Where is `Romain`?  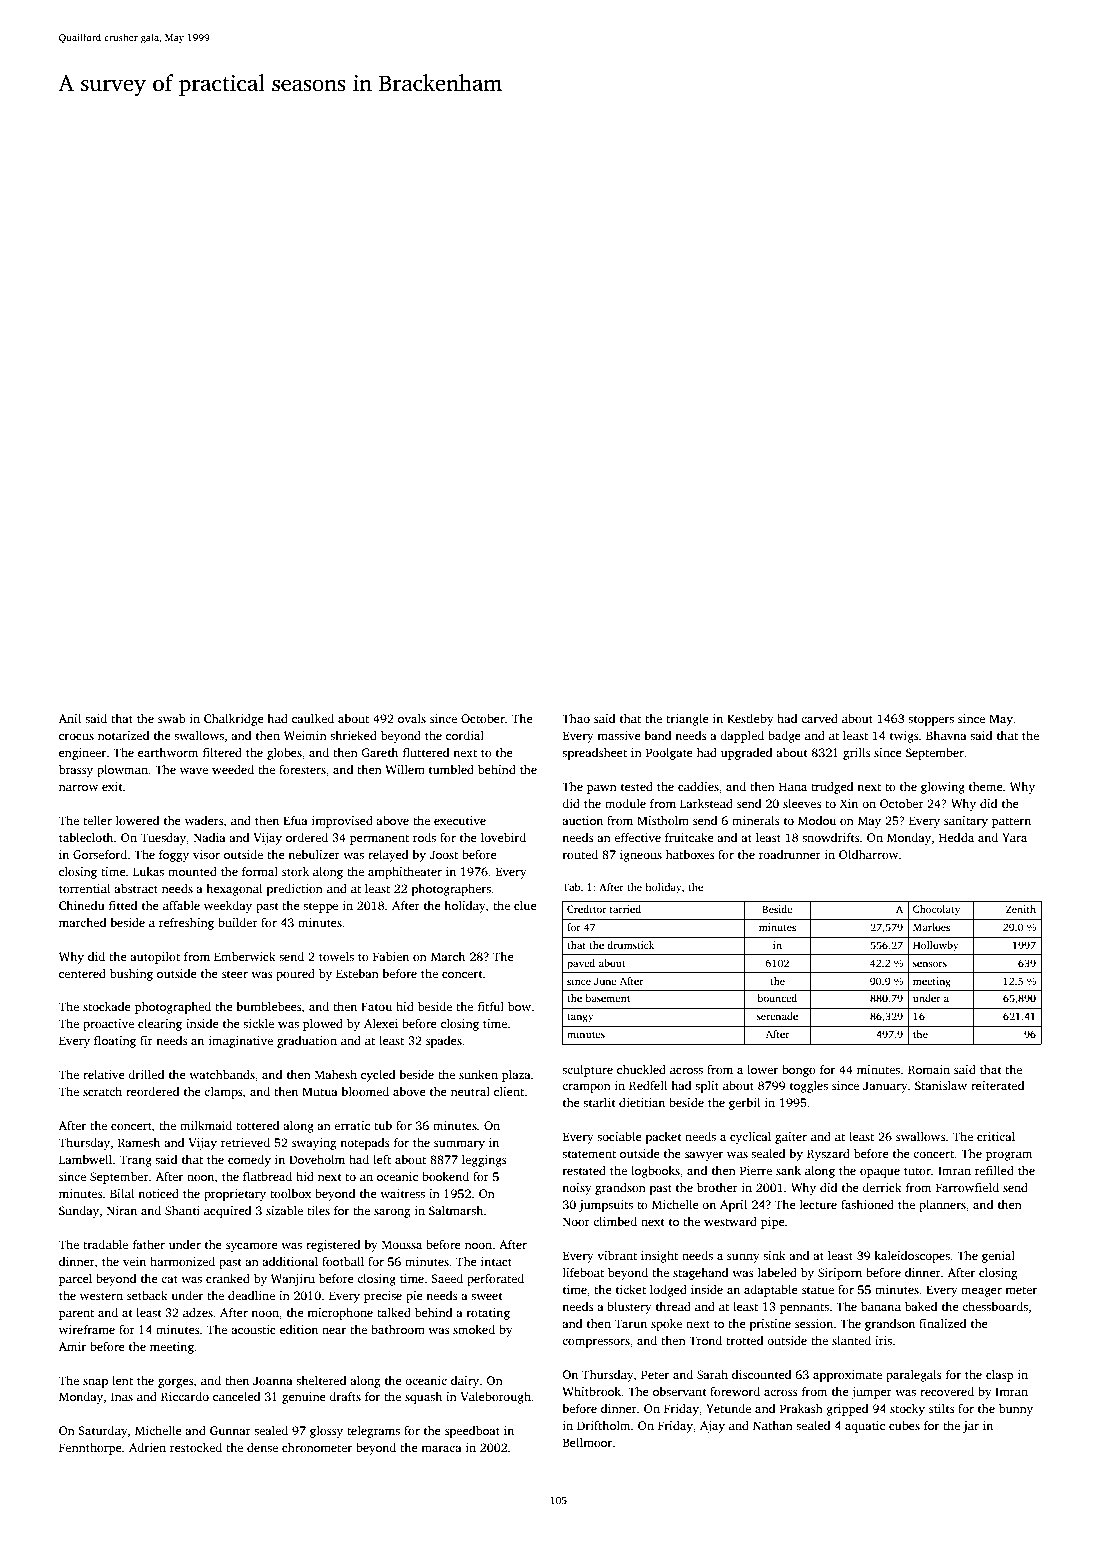 Romain is located at coordinates (929, 1069).
